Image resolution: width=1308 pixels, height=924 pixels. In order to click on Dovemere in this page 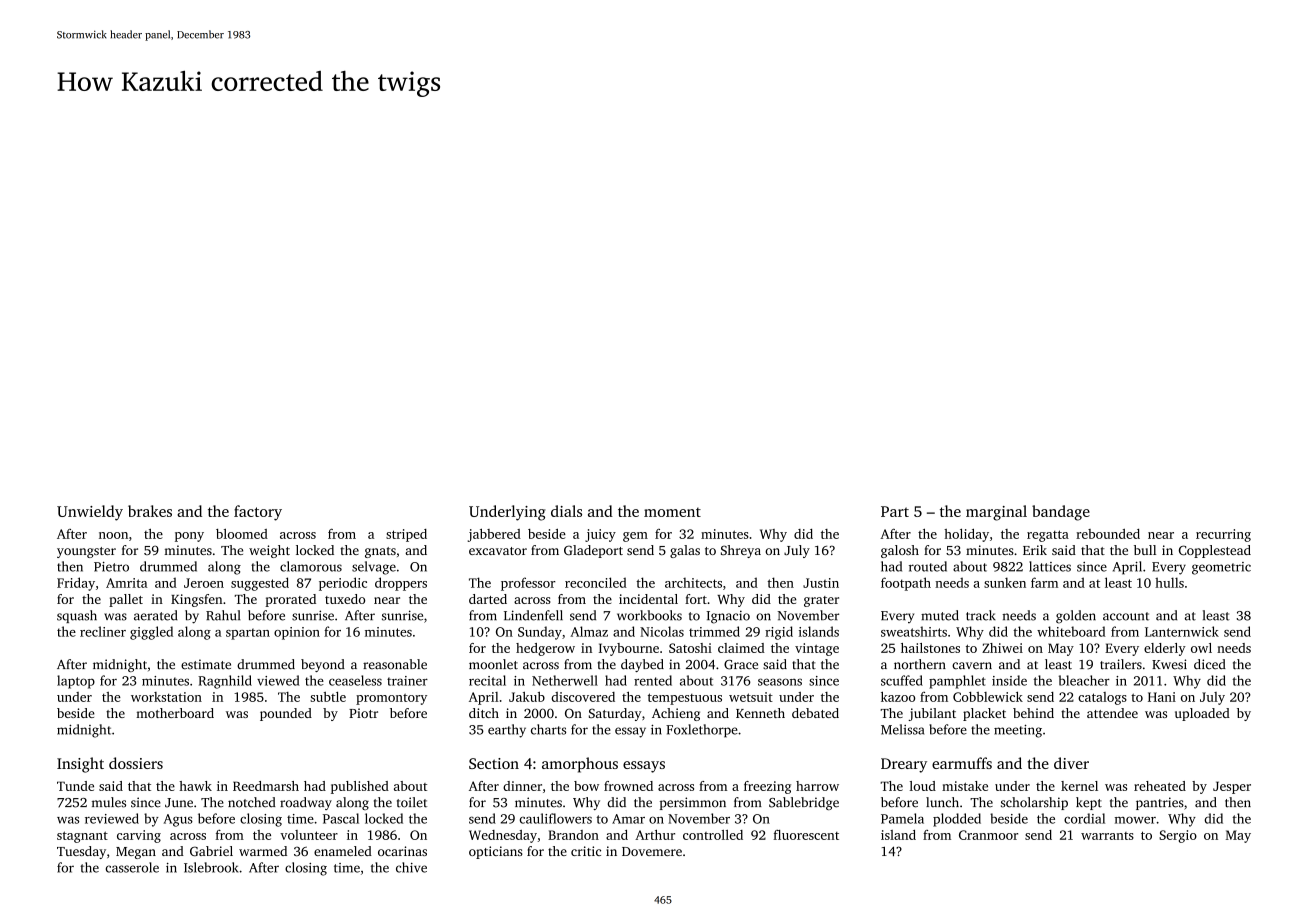, I will do `click(652, 851)`.
